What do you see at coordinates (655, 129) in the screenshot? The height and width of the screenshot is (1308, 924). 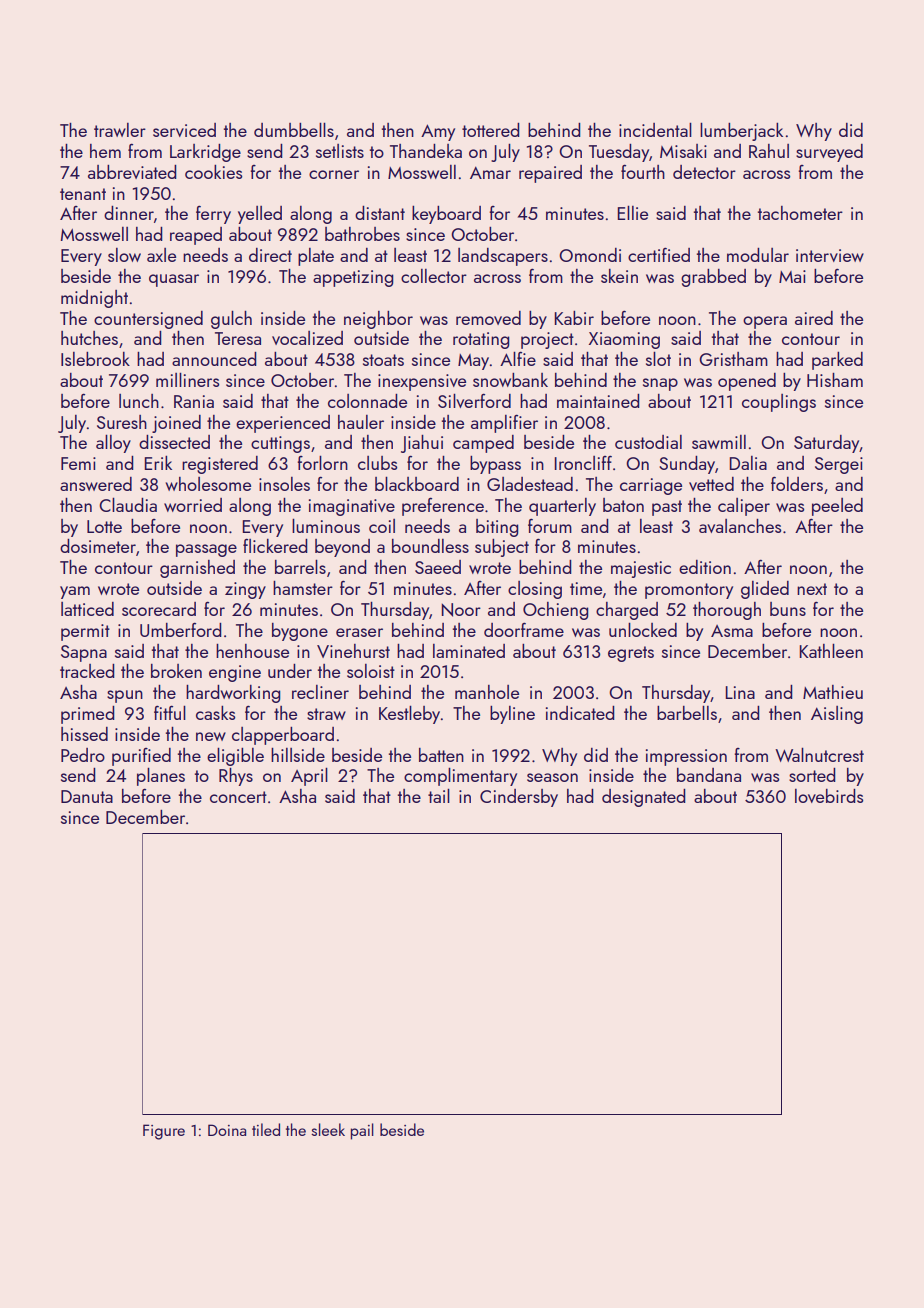 I see `incidental` at bounding box center [655, 129].
